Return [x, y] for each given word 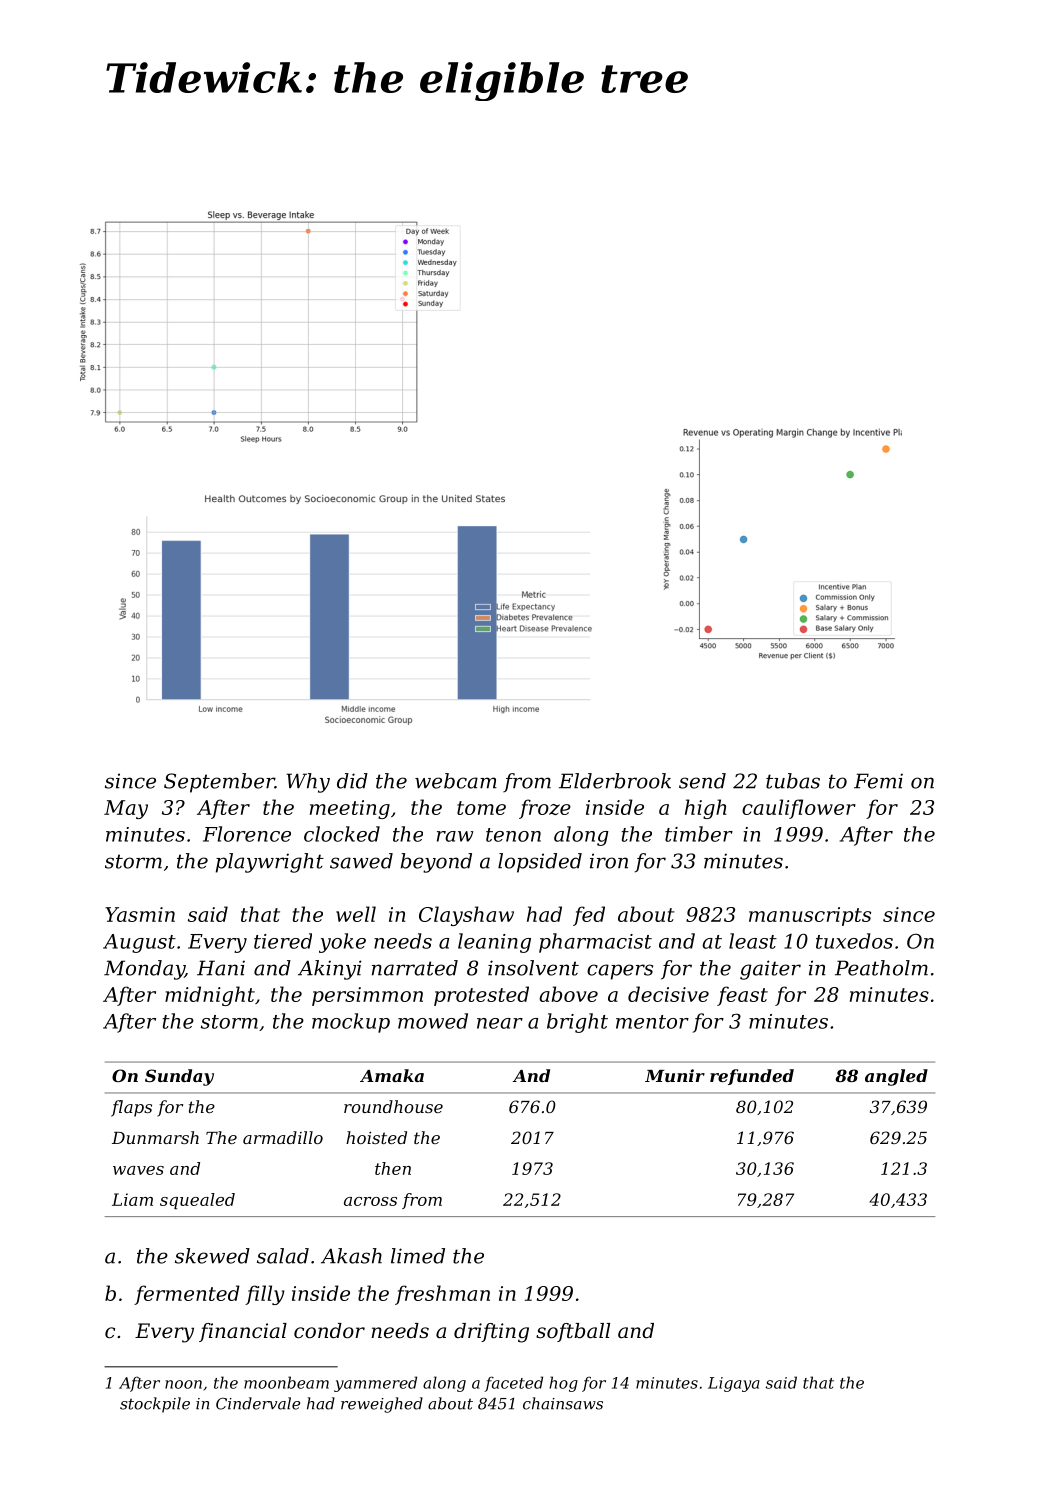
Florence [247, 834]
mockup [351, 1023]
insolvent [533, 968]
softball [573, 1332]
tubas [793, 781]
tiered [283, 941]
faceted [513, 1384]
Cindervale [258, 1403]
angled [896, 1077]
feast [742, 996]
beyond [436, 863]
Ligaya [734, 1384]
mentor [652, 1022]
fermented [187, 1295]
